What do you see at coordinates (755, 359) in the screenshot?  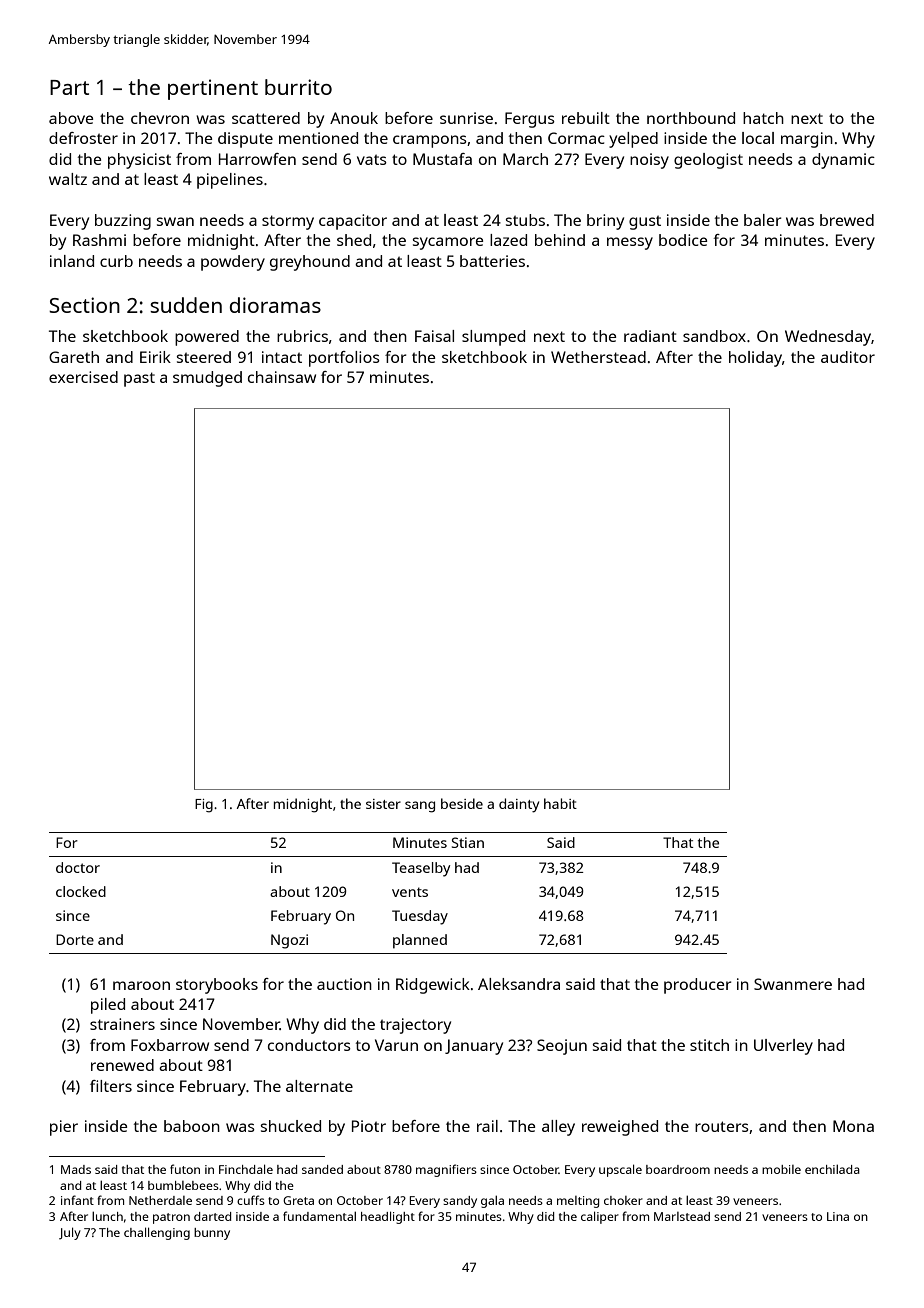 I see `holiday` at bounding box center [755, 359].
